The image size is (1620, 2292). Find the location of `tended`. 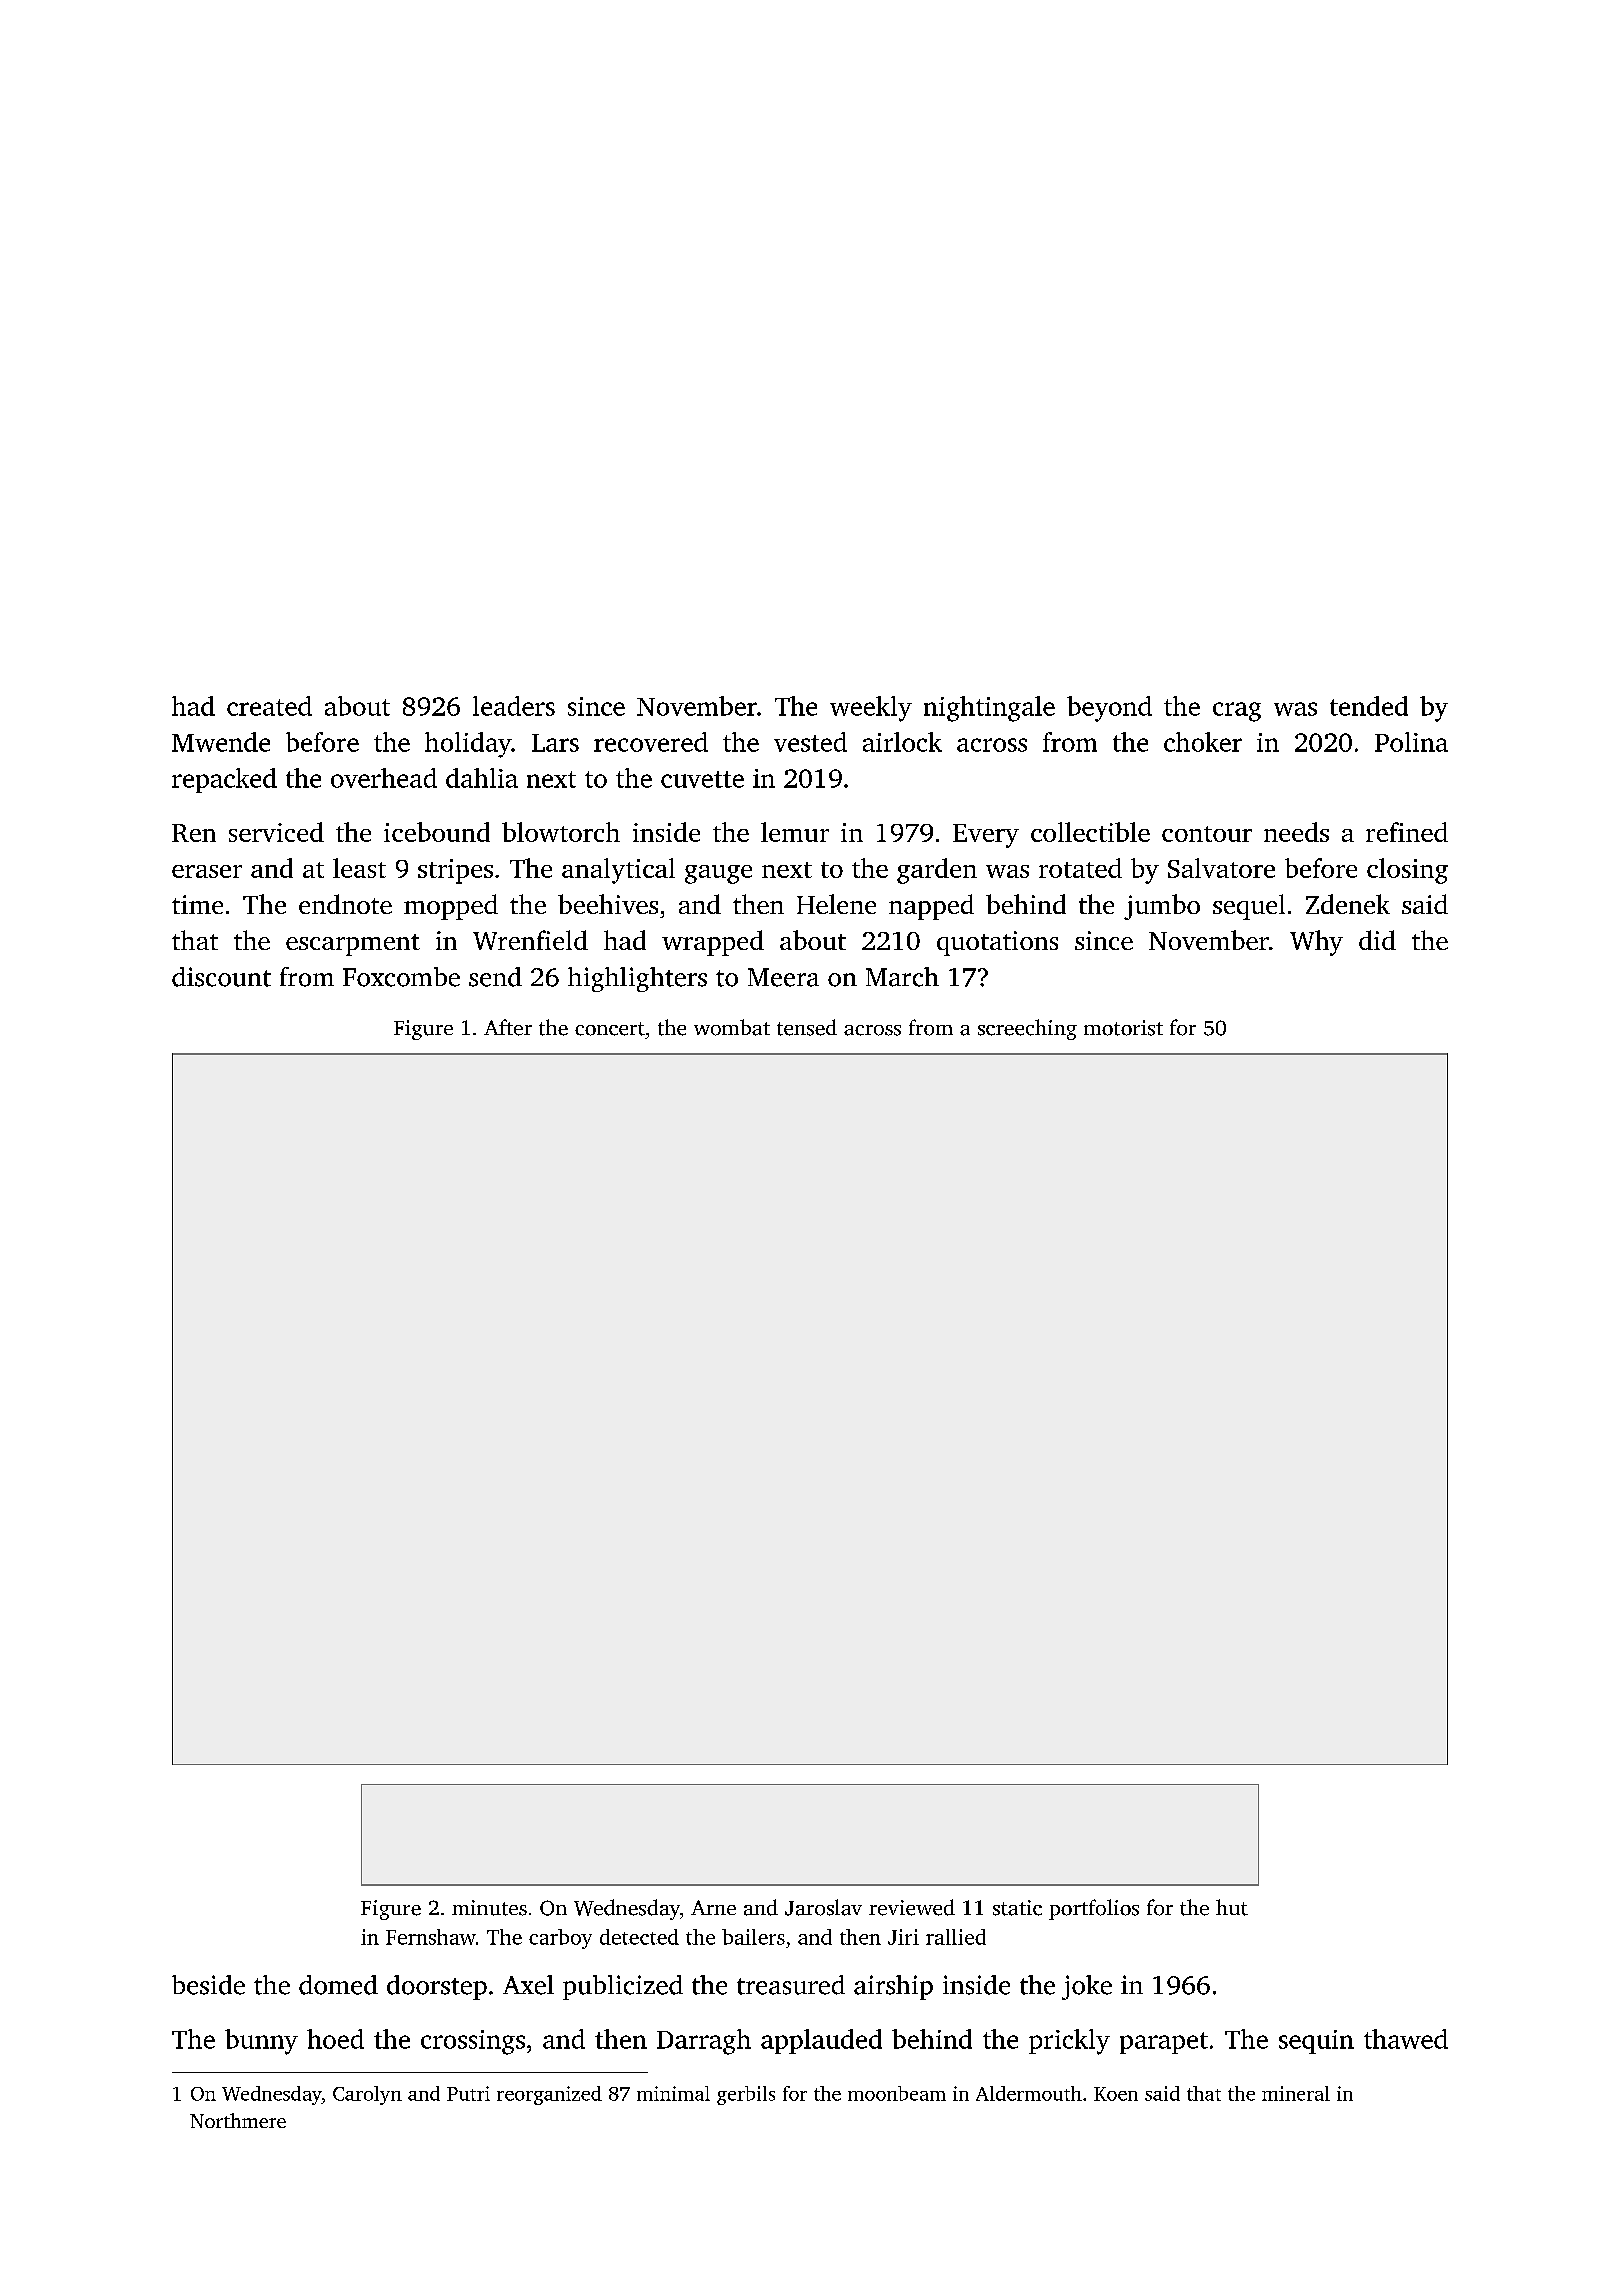

tended is located at coordinates (1369, 706).
